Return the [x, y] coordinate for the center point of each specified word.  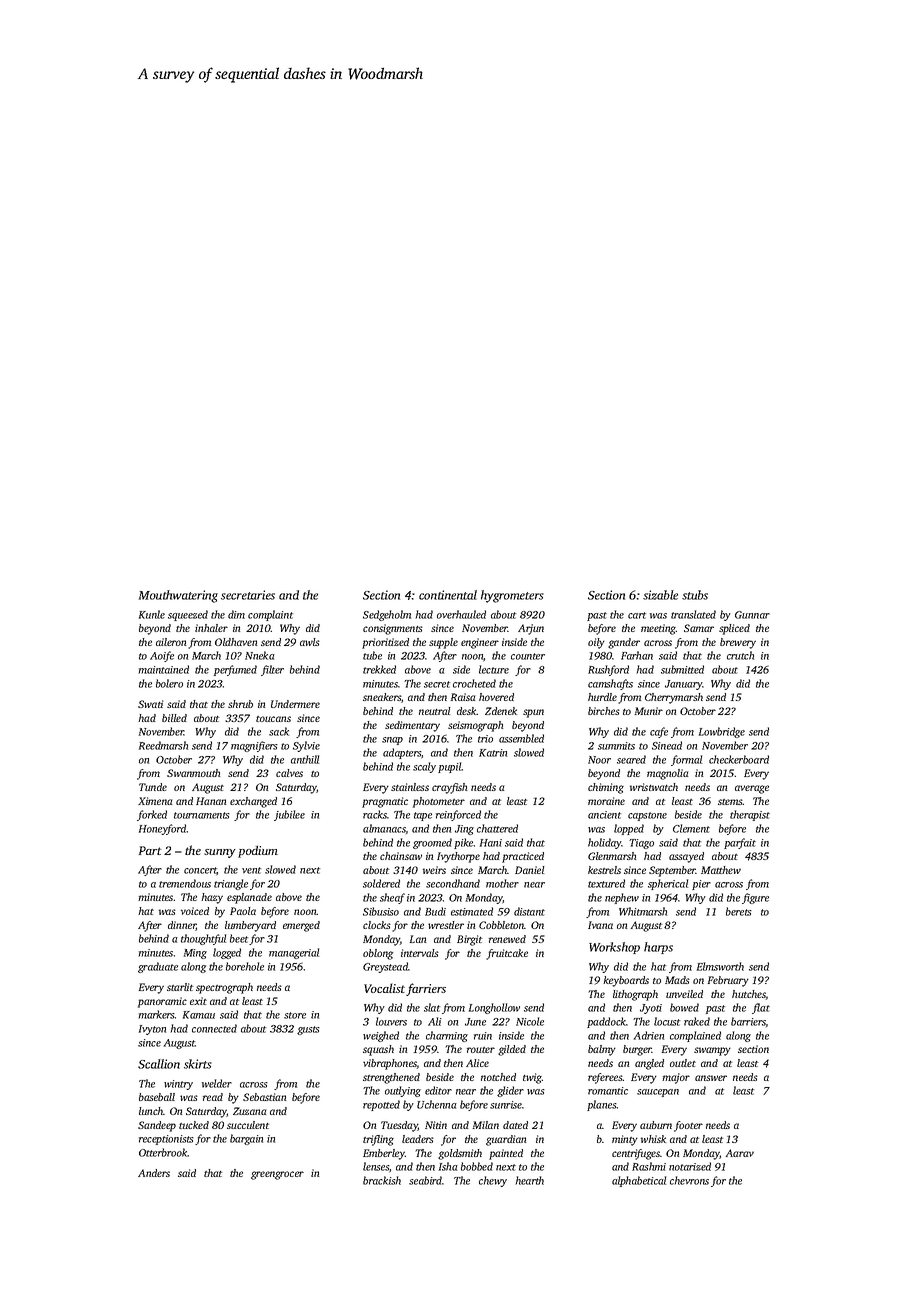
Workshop [614, 948]
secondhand [453, 883]
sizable [660, 595]
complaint [270, 615]
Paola [243, 911]
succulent [248, 1125]
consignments [393, 629]
